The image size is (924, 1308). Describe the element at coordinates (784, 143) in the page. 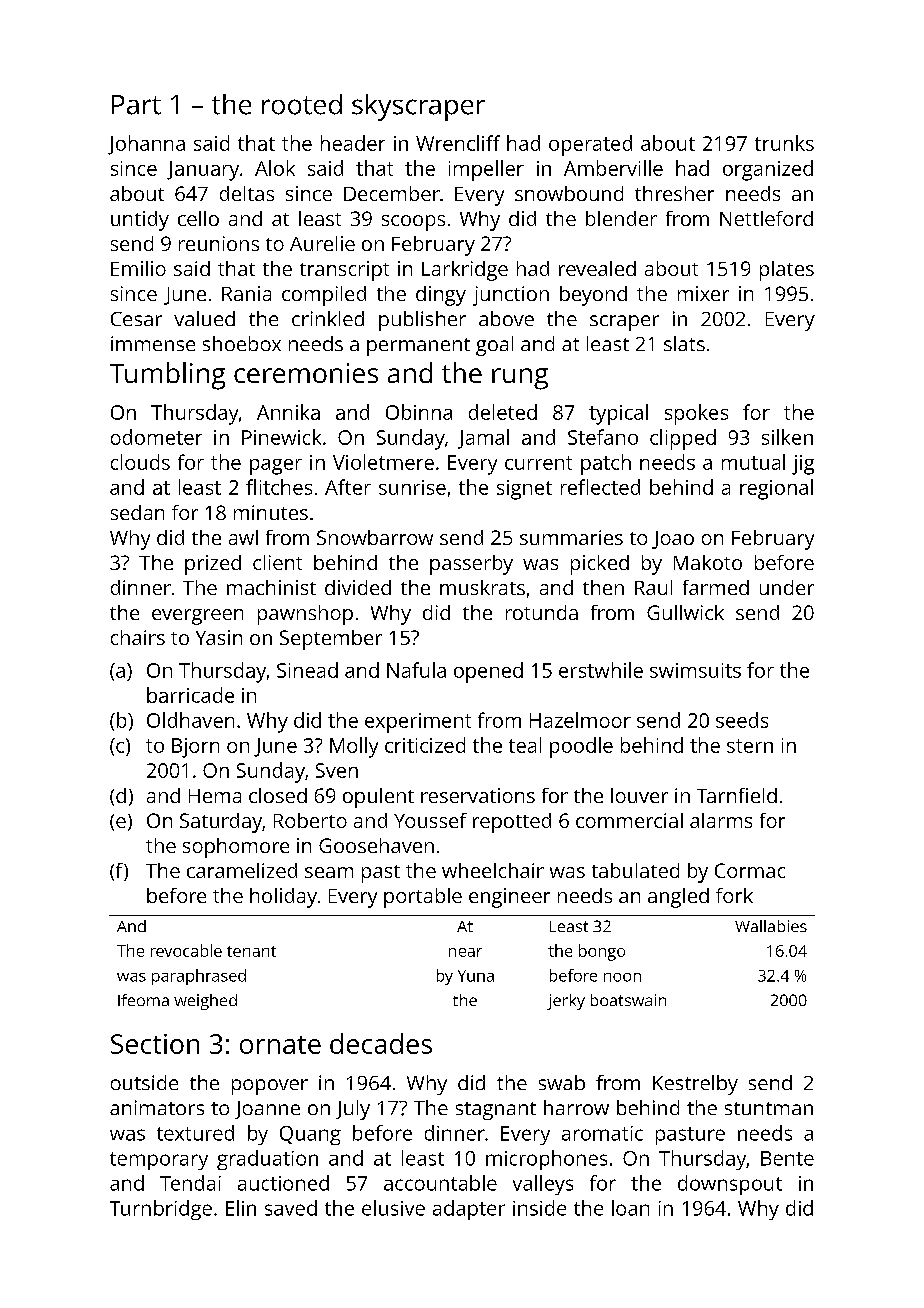

I see `trunks` at that location.
